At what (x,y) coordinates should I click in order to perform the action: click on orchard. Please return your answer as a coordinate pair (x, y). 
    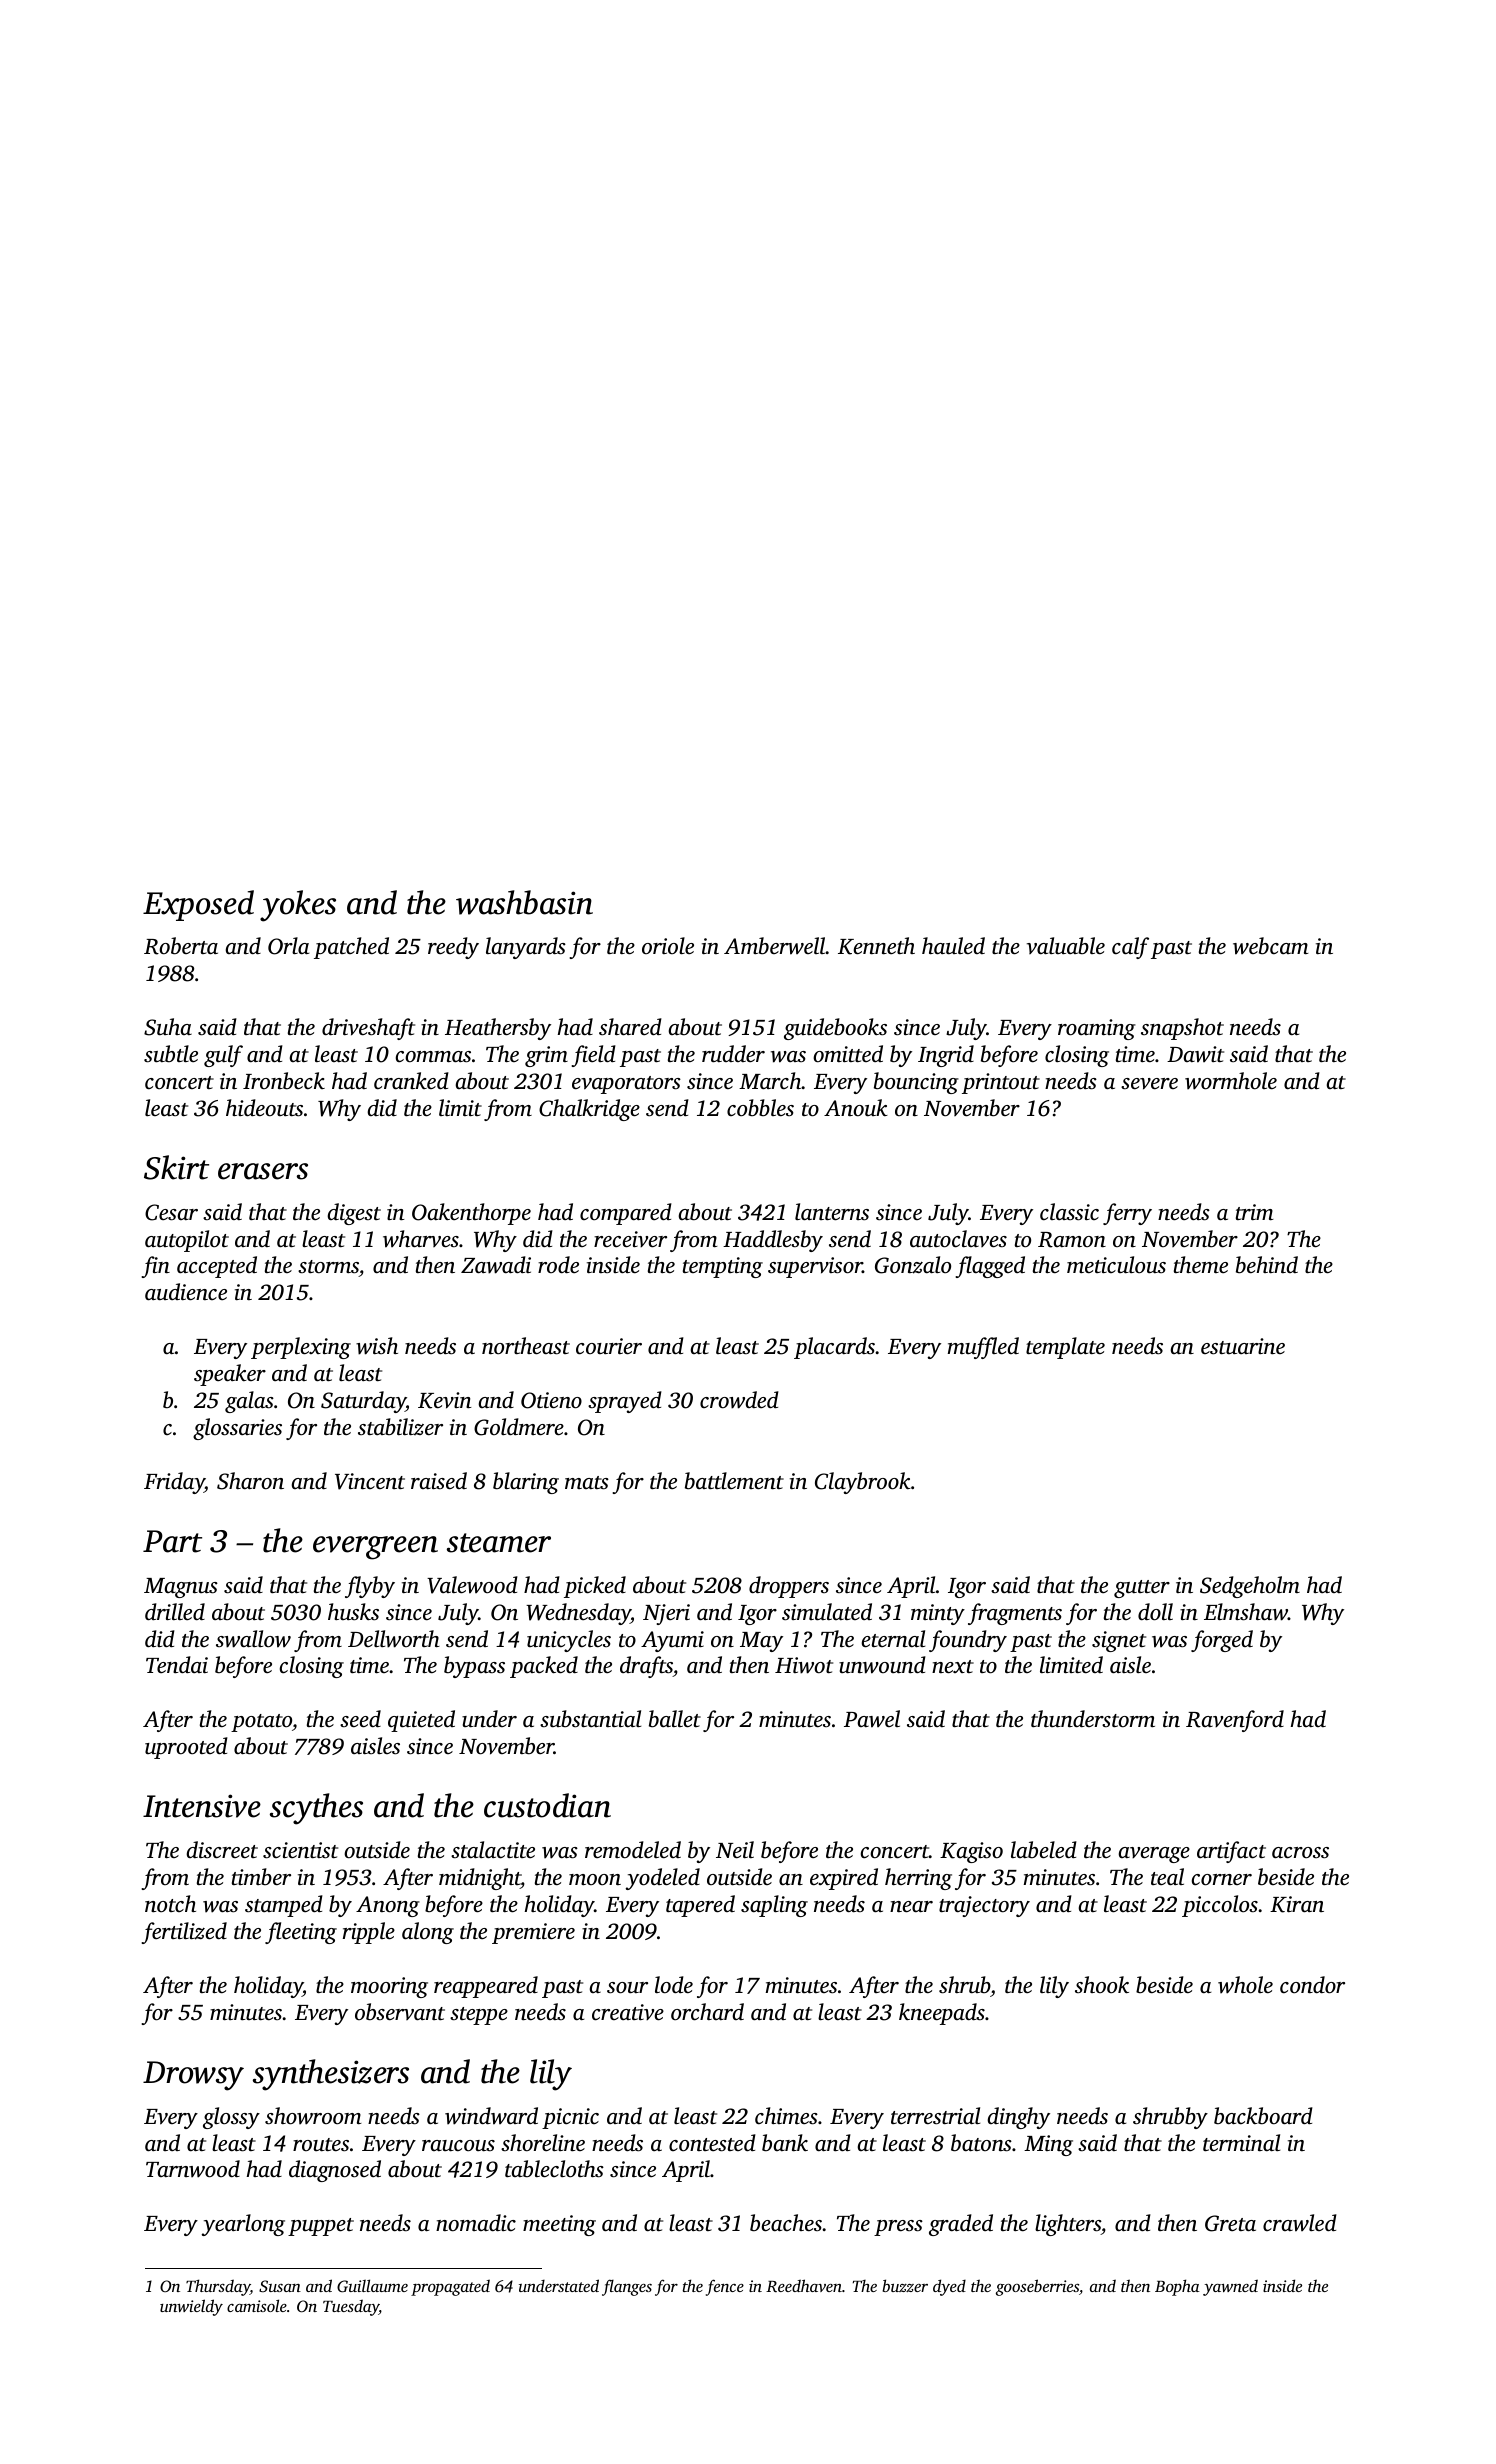
    Looking at the image, I should click on (707, 2012).
